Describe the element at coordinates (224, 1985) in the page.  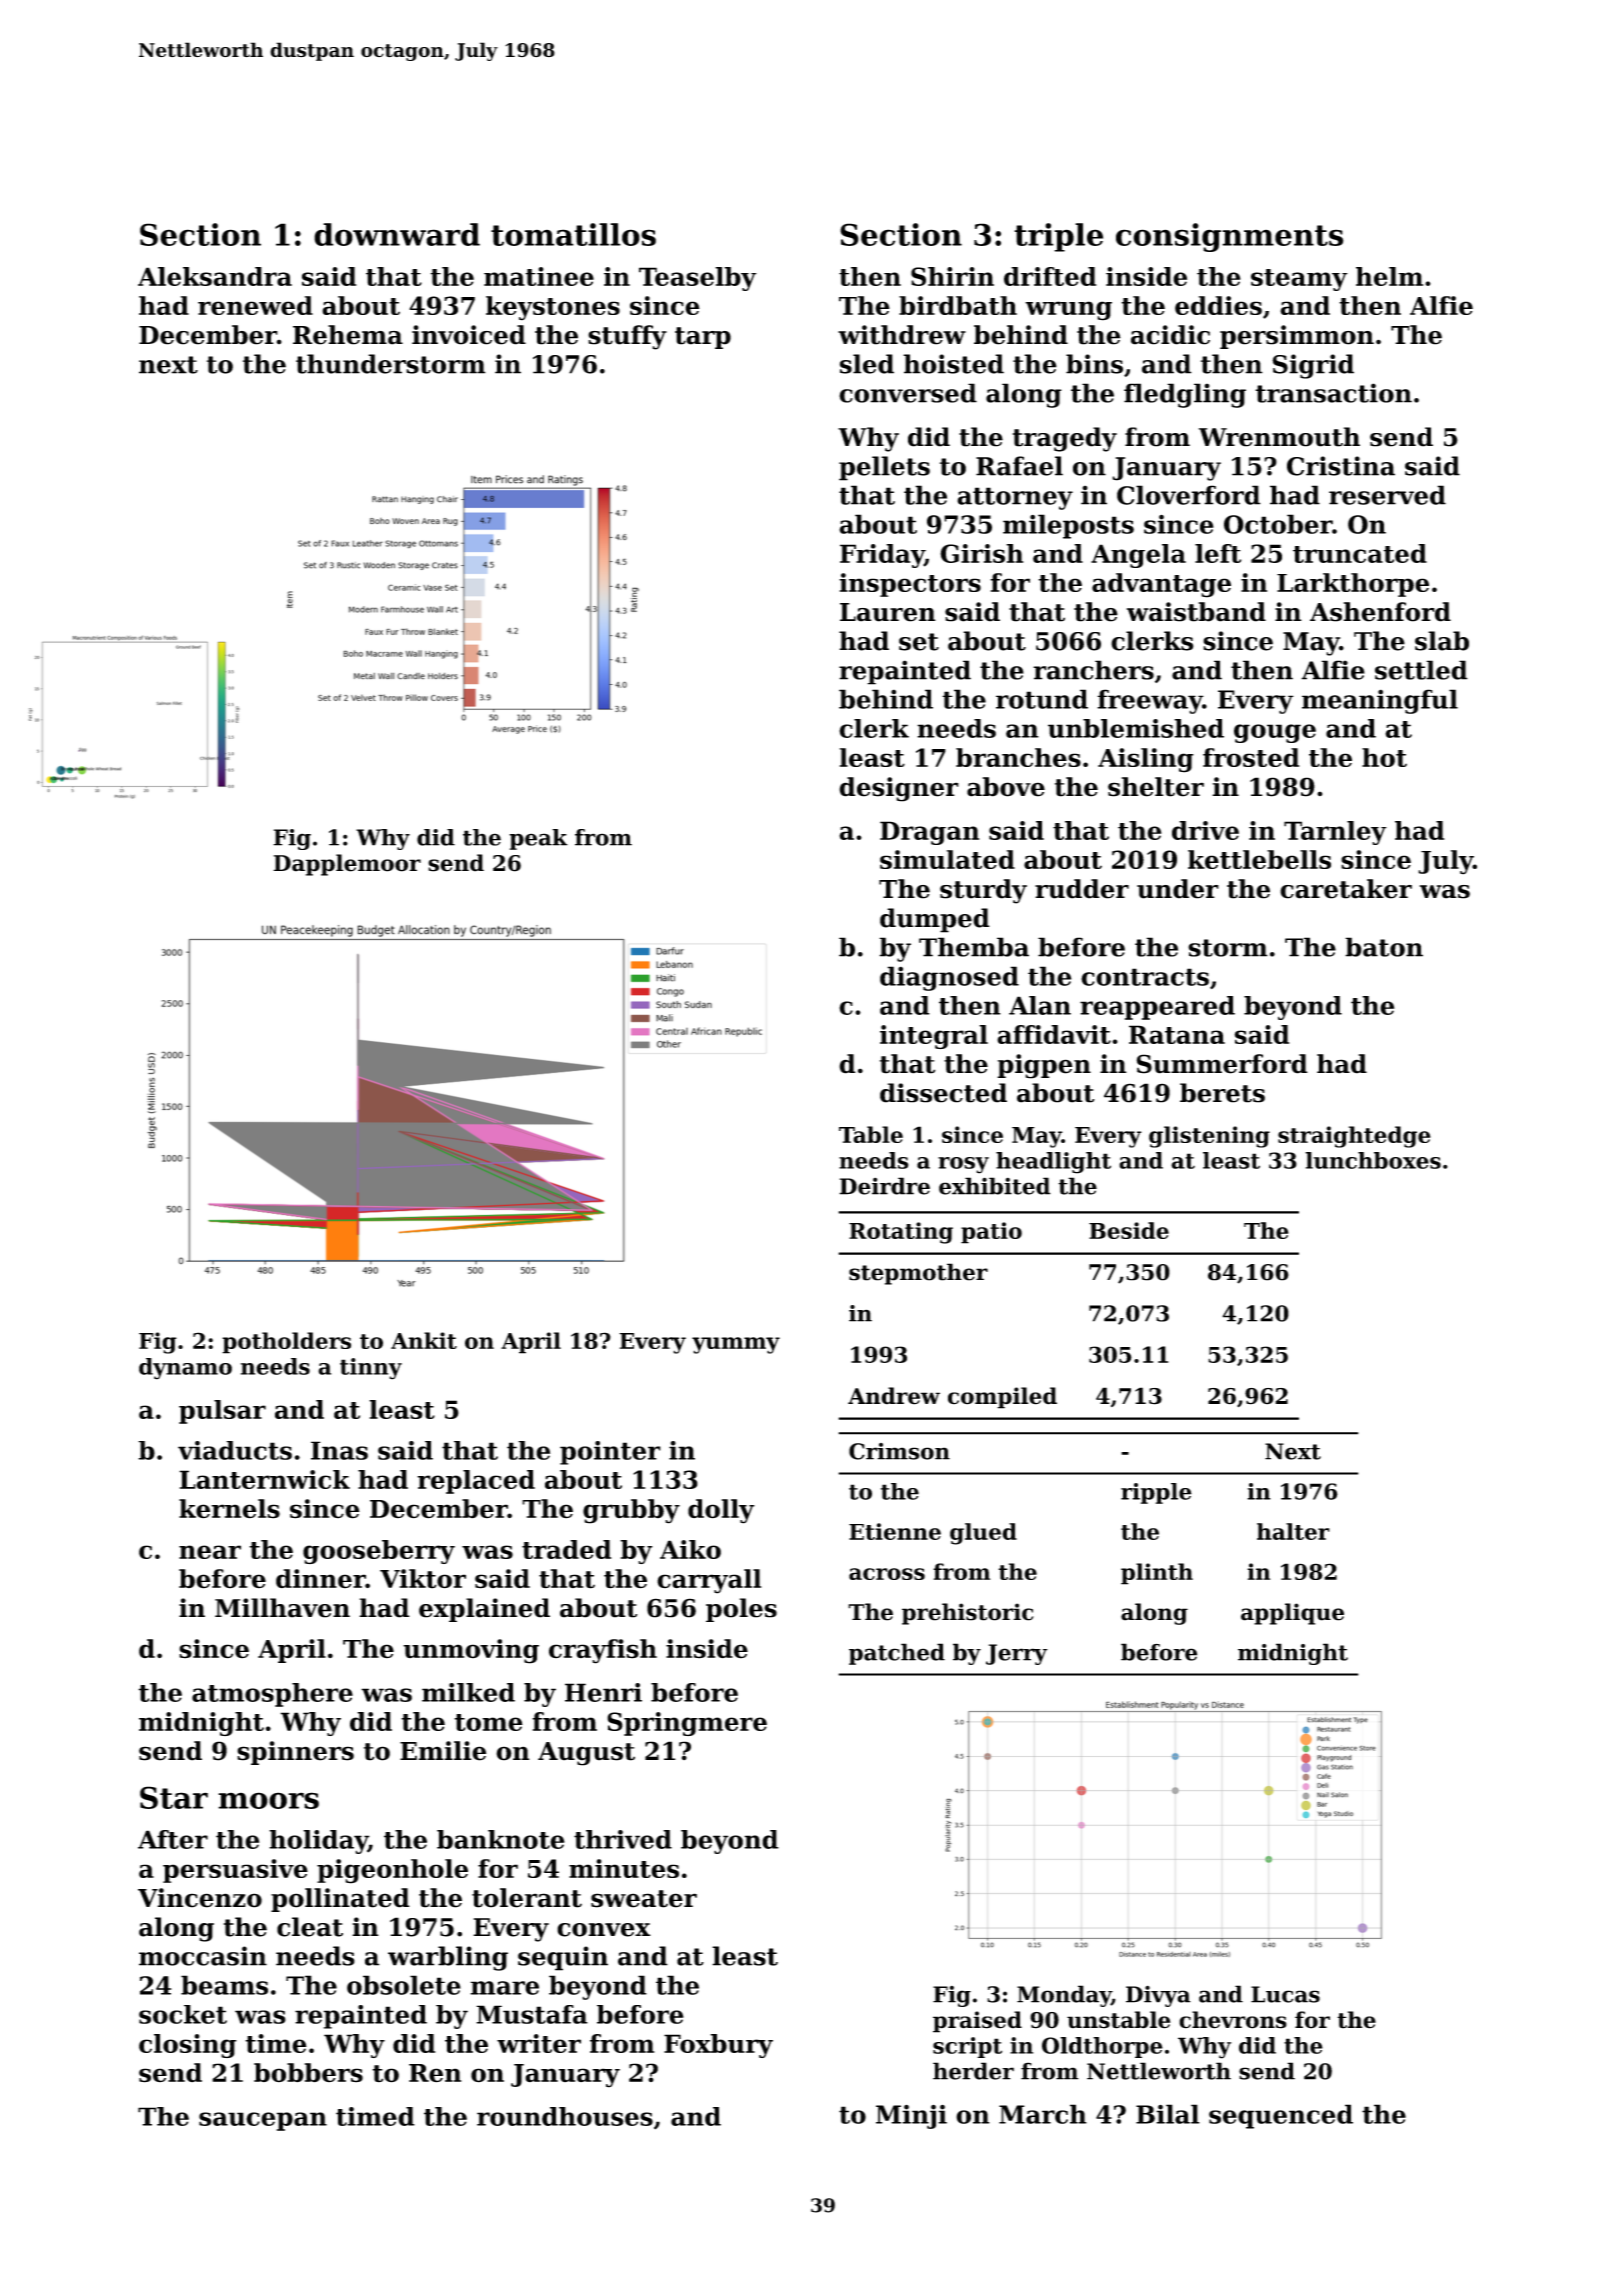
I see `beams` at that location.
